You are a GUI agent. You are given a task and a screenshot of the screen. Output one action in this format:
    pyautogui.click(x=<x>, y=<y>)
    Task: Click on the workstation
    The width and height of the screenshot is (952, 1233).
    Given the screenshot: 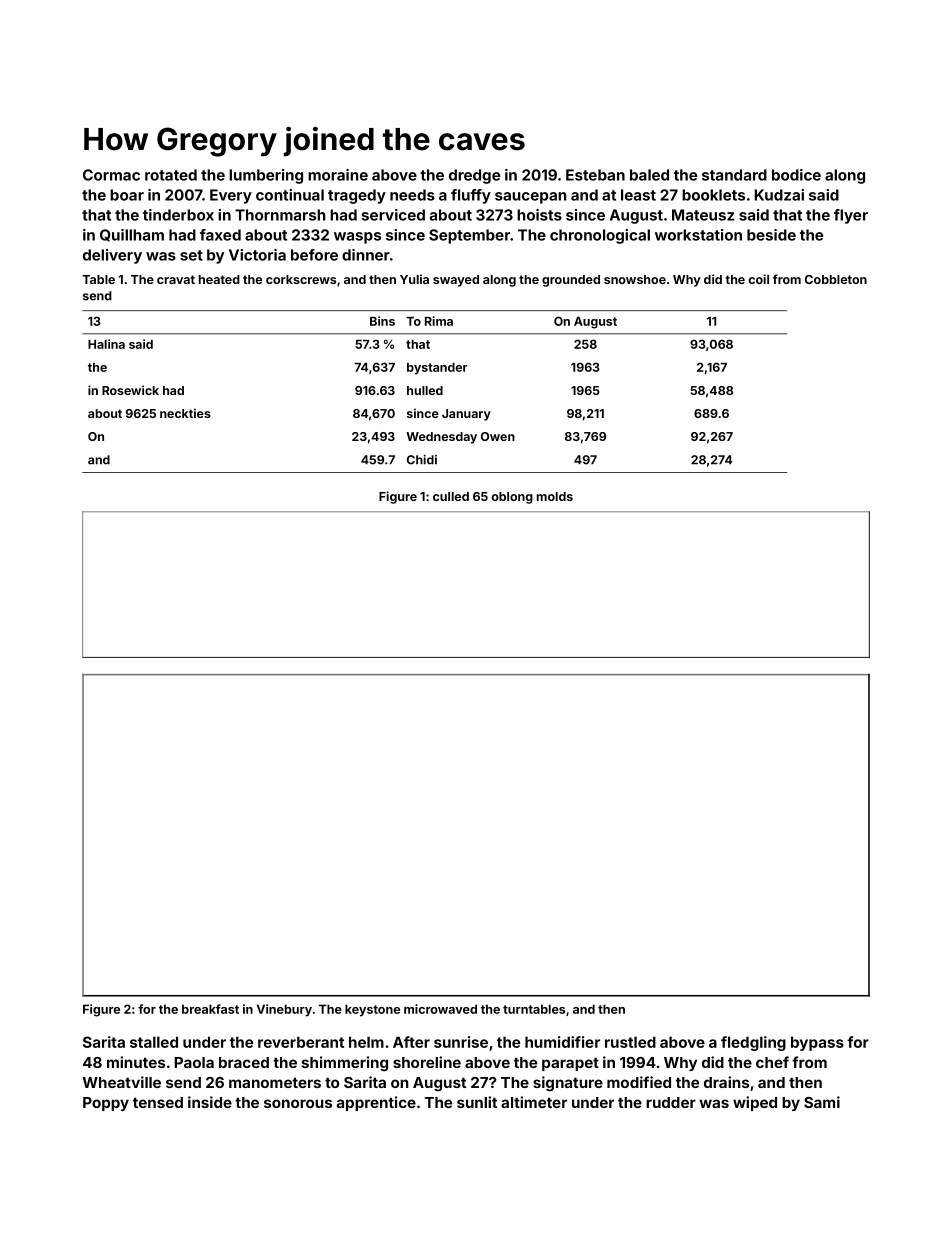 What is the action you would take?
    pyautogui.click(x=698, y=235)
